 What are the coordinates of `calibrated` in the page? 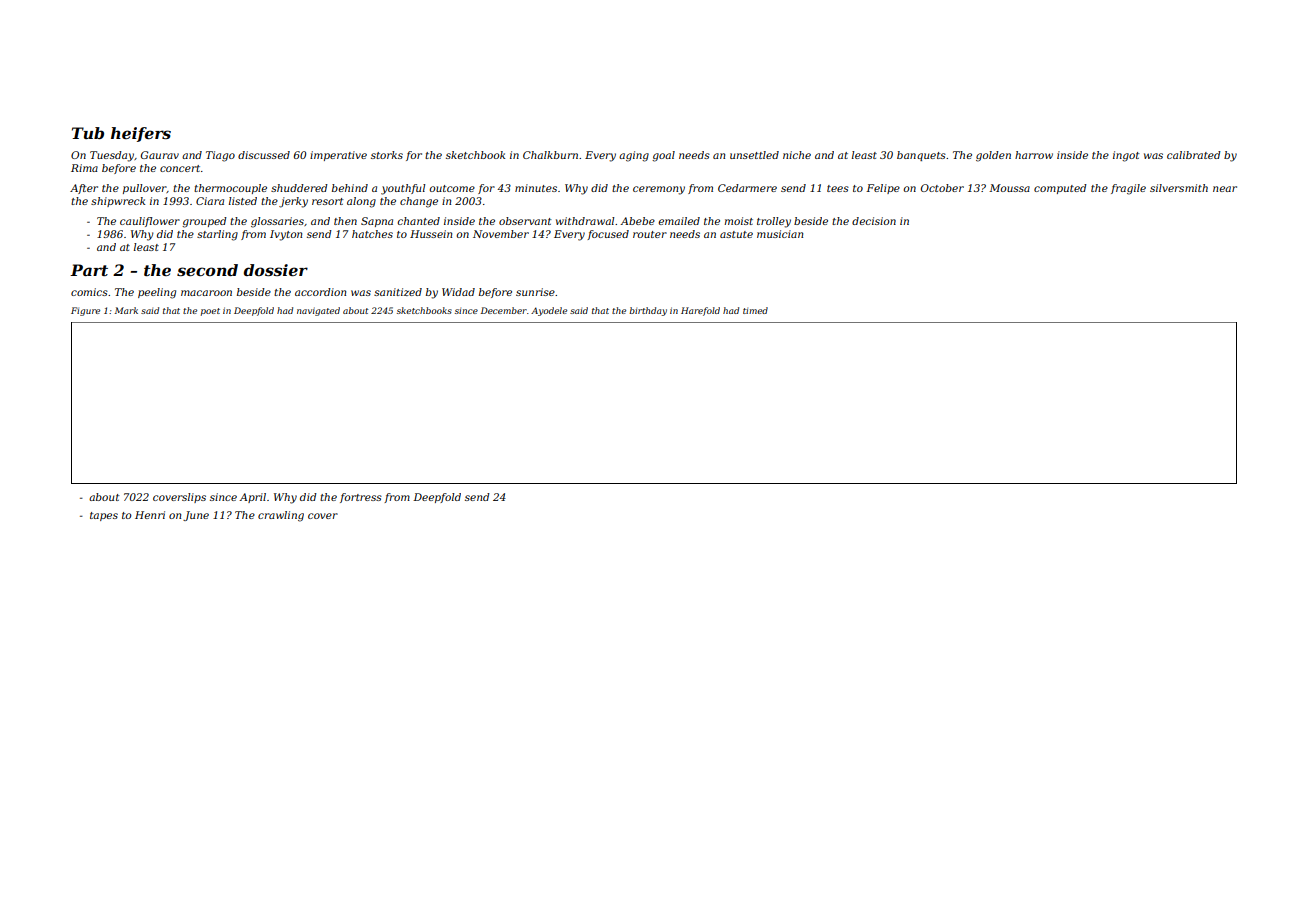 It's located at (1194, 155).
